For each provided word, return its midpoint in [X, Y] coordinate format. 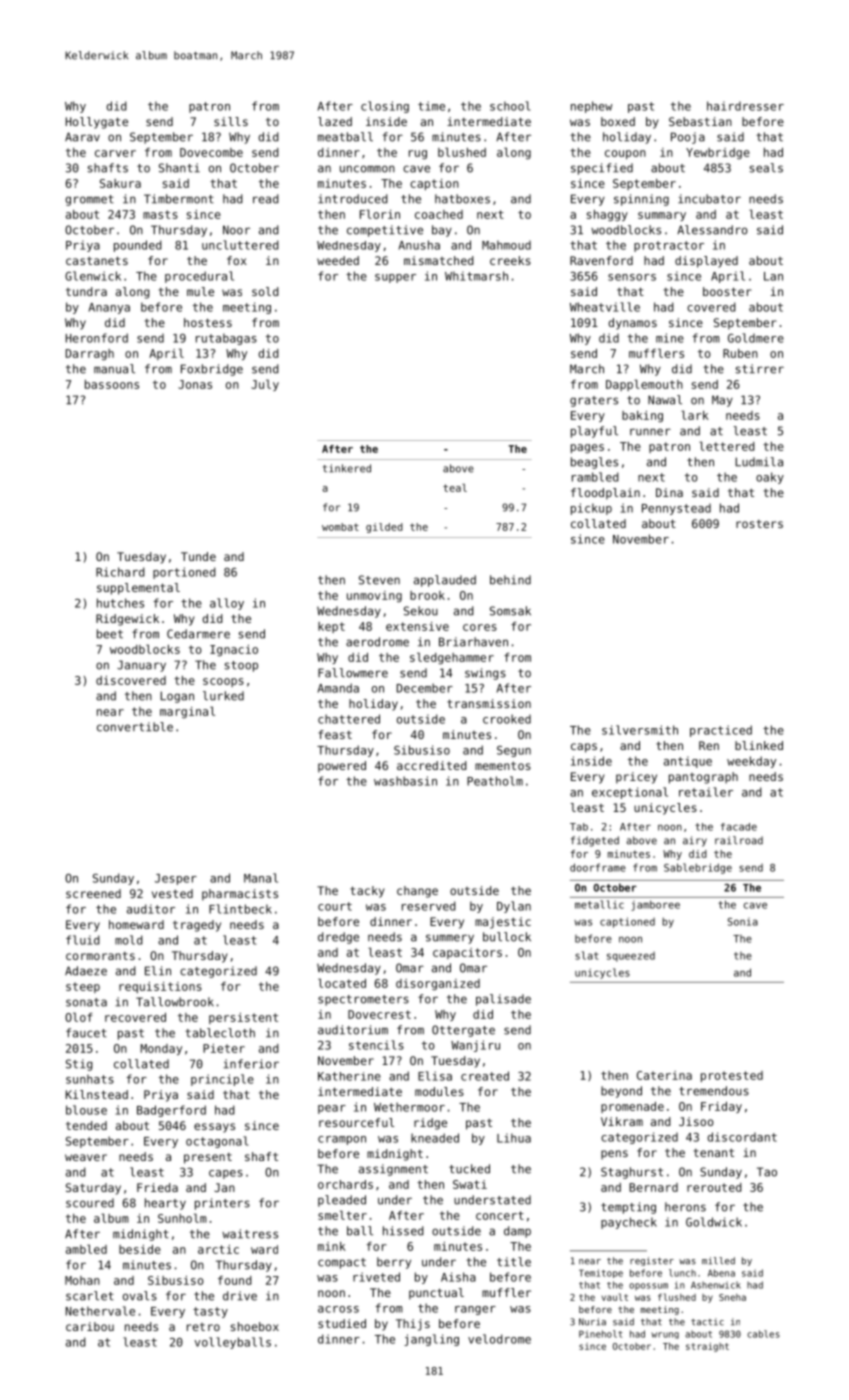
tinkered [347, 468]
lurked [223, 696]
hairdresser [745, 106]
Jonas [195, 384]
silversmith [640, 730]
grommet [90, 200]
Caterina [664, 1075]
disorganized [438, 984]
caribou [90, 1326]
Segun [514, 751]
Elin [158, 971]
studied [342, 1323]
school [510, 106]
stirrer [759, 369]
